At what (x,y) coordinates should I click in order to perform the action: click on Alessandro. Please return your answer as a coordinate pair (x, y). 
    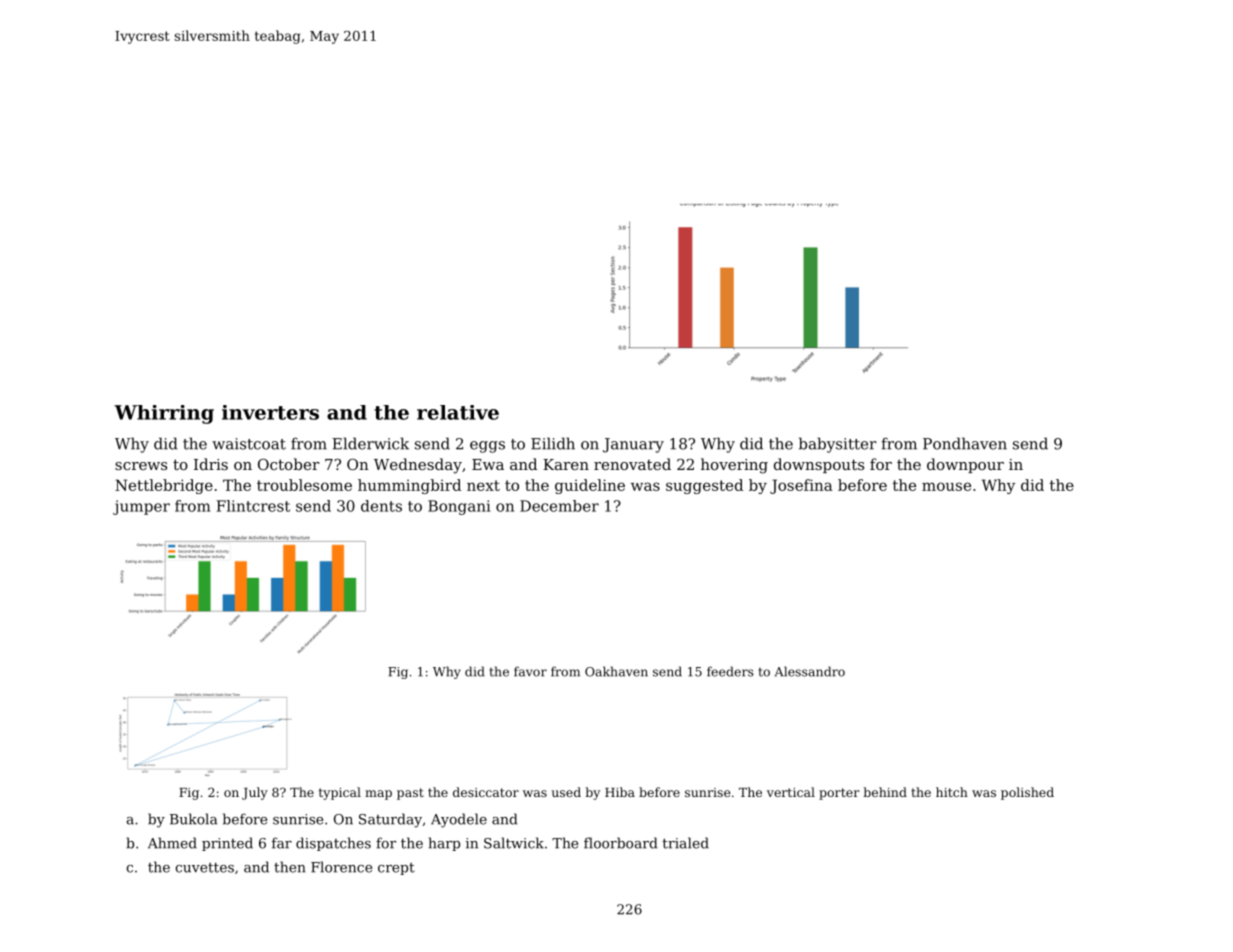
    Looking at the image, I should click on (810, 671).
